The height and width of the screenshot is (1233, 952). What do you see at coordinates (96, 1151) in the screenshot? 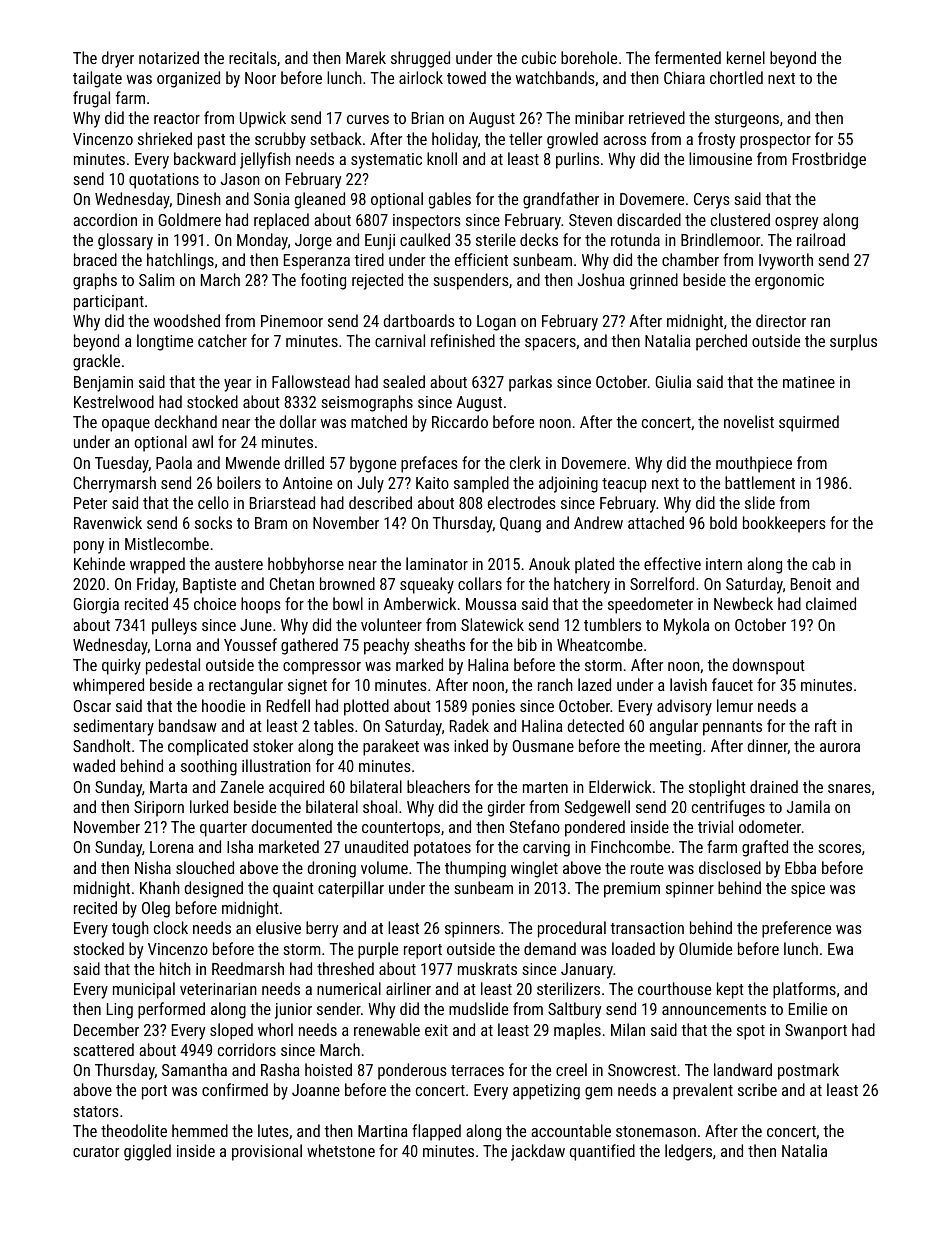
I see `curator` at bounding box center [96, 1151].
